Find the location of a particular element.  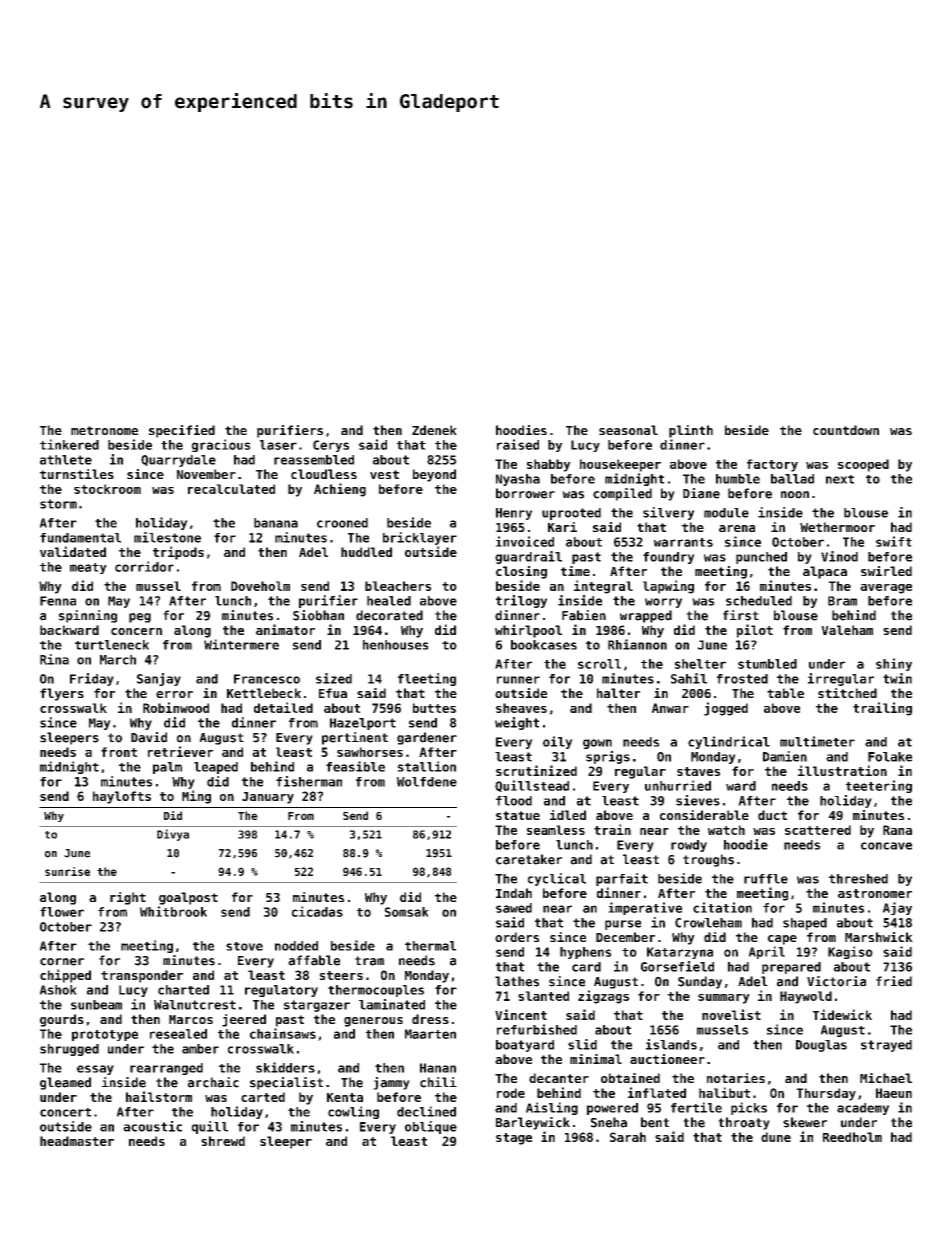

Haeun is located at coordinates (894, 1093).
